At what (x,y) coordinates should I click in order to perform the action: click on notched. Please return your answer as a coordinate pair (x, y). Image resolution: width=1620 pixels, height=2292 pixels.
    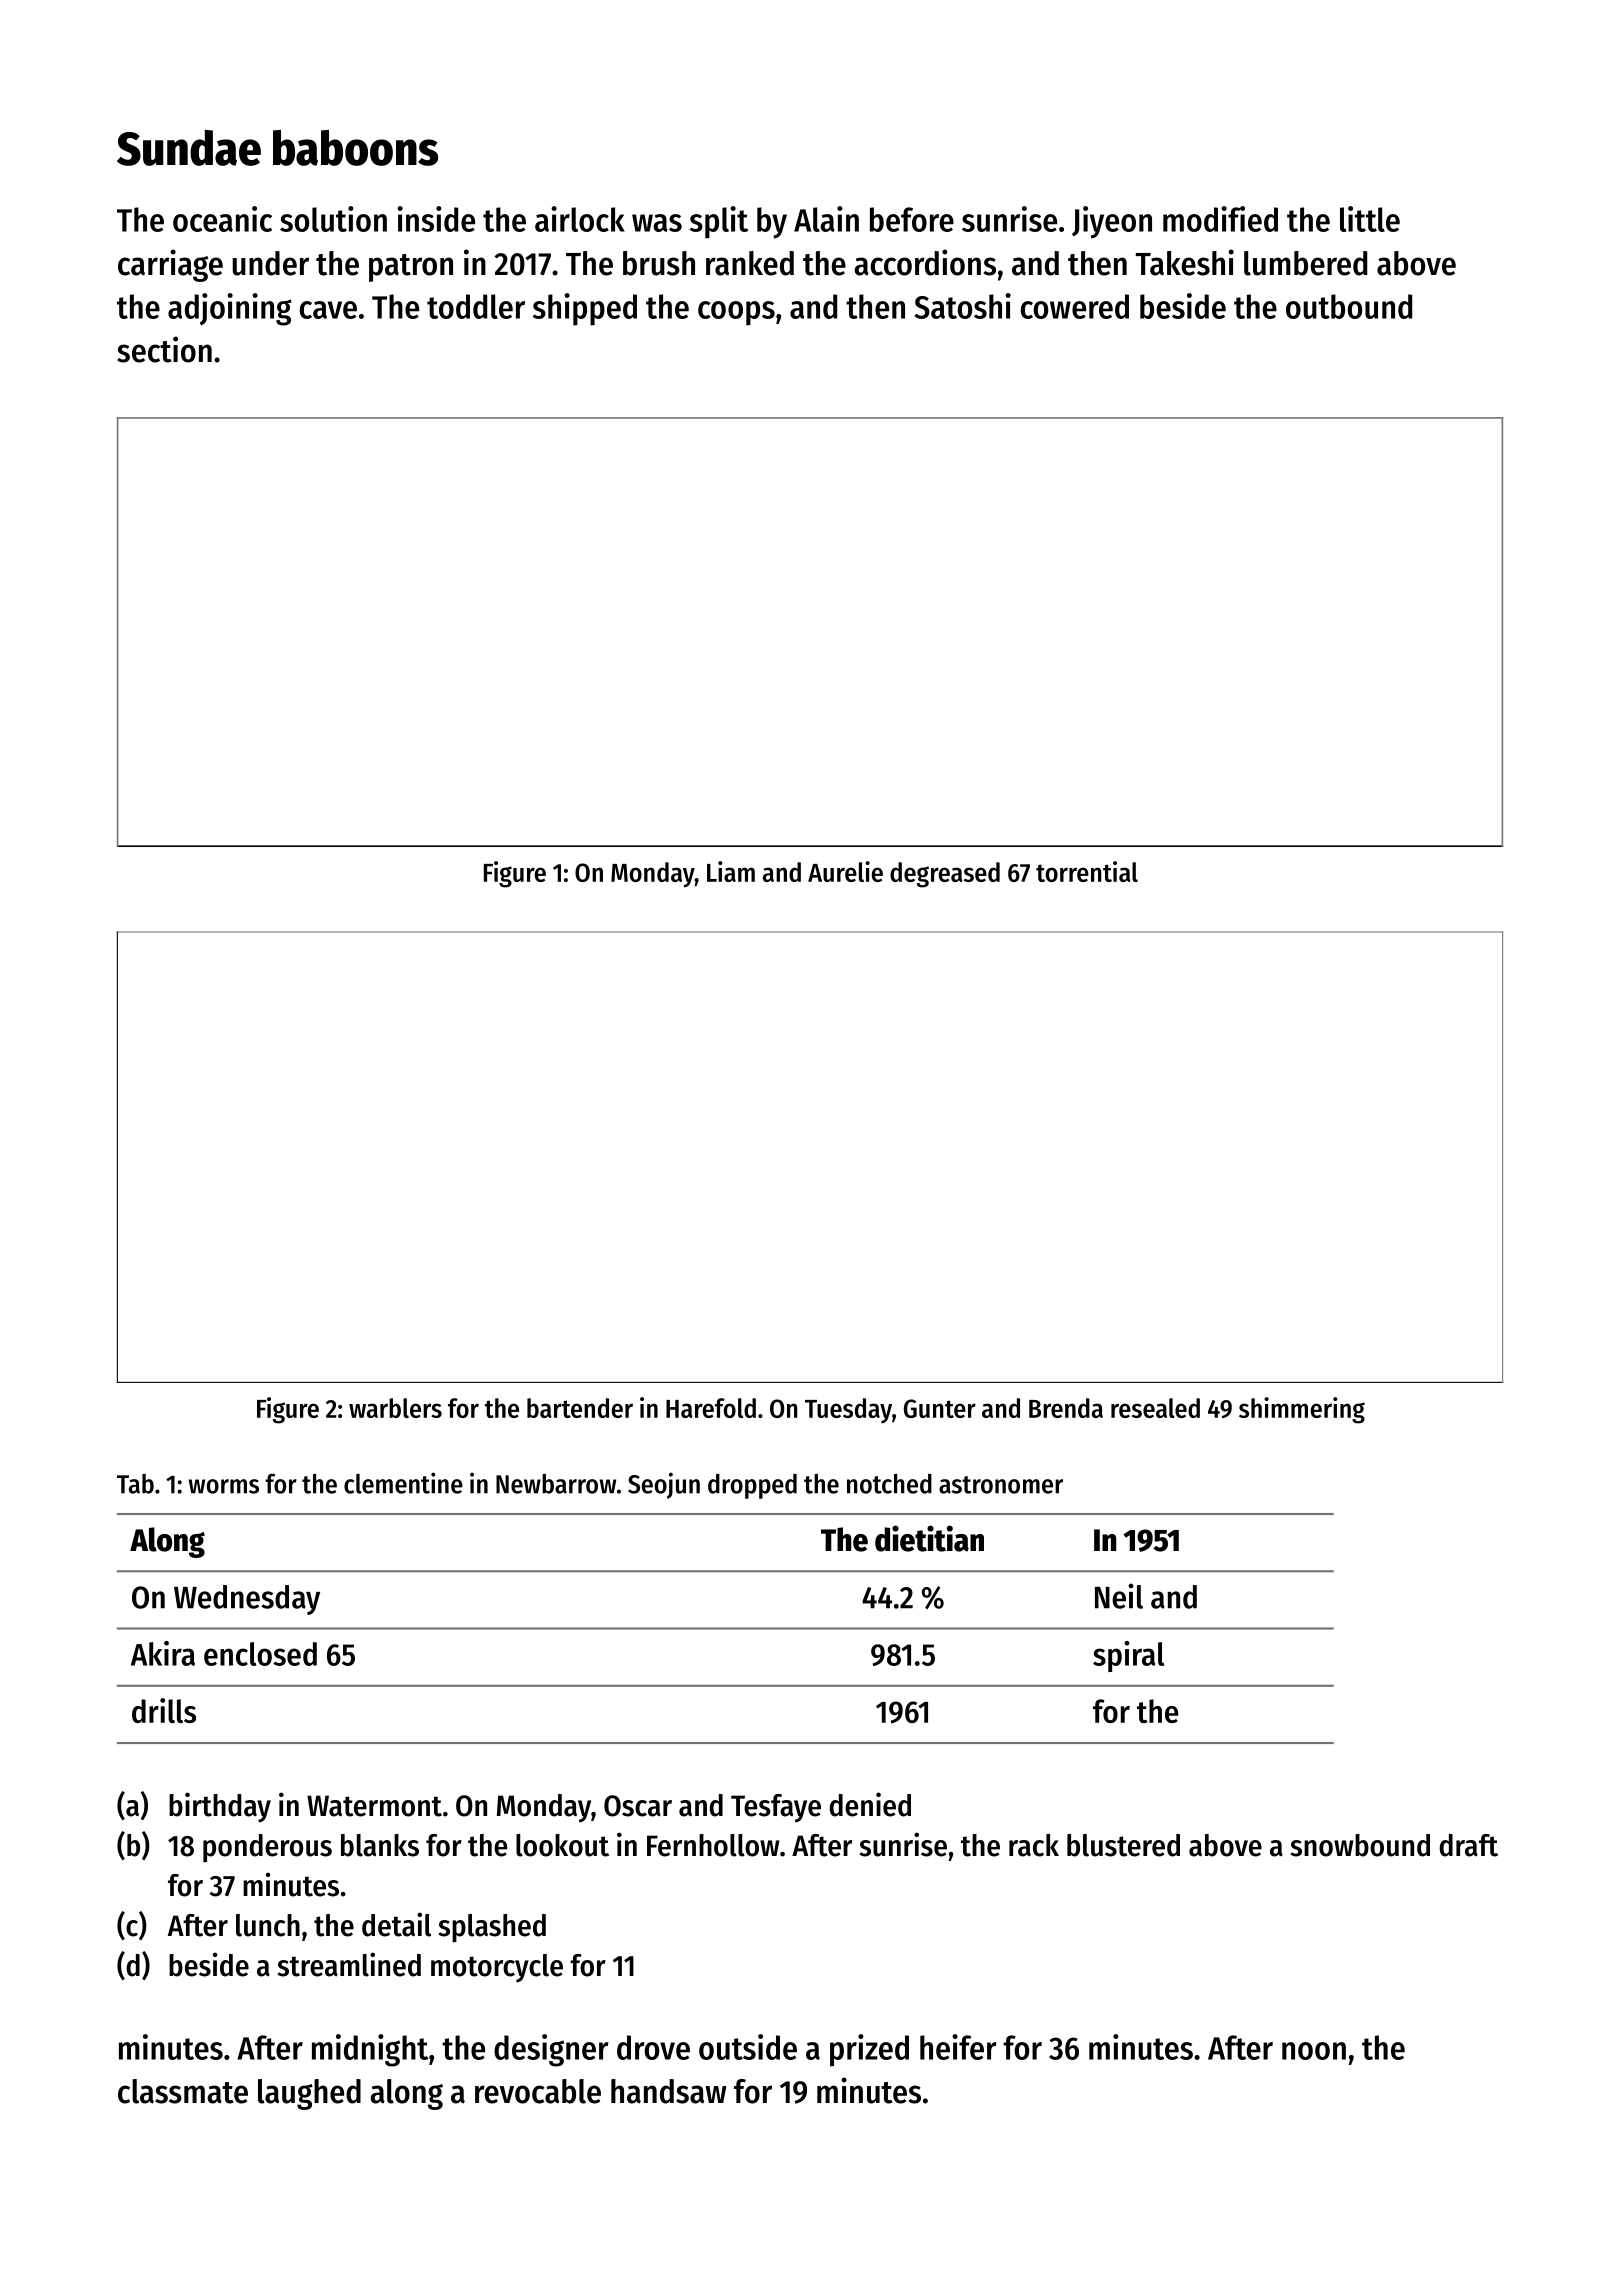
    Looking at the image, I should click on (889, 1484).
